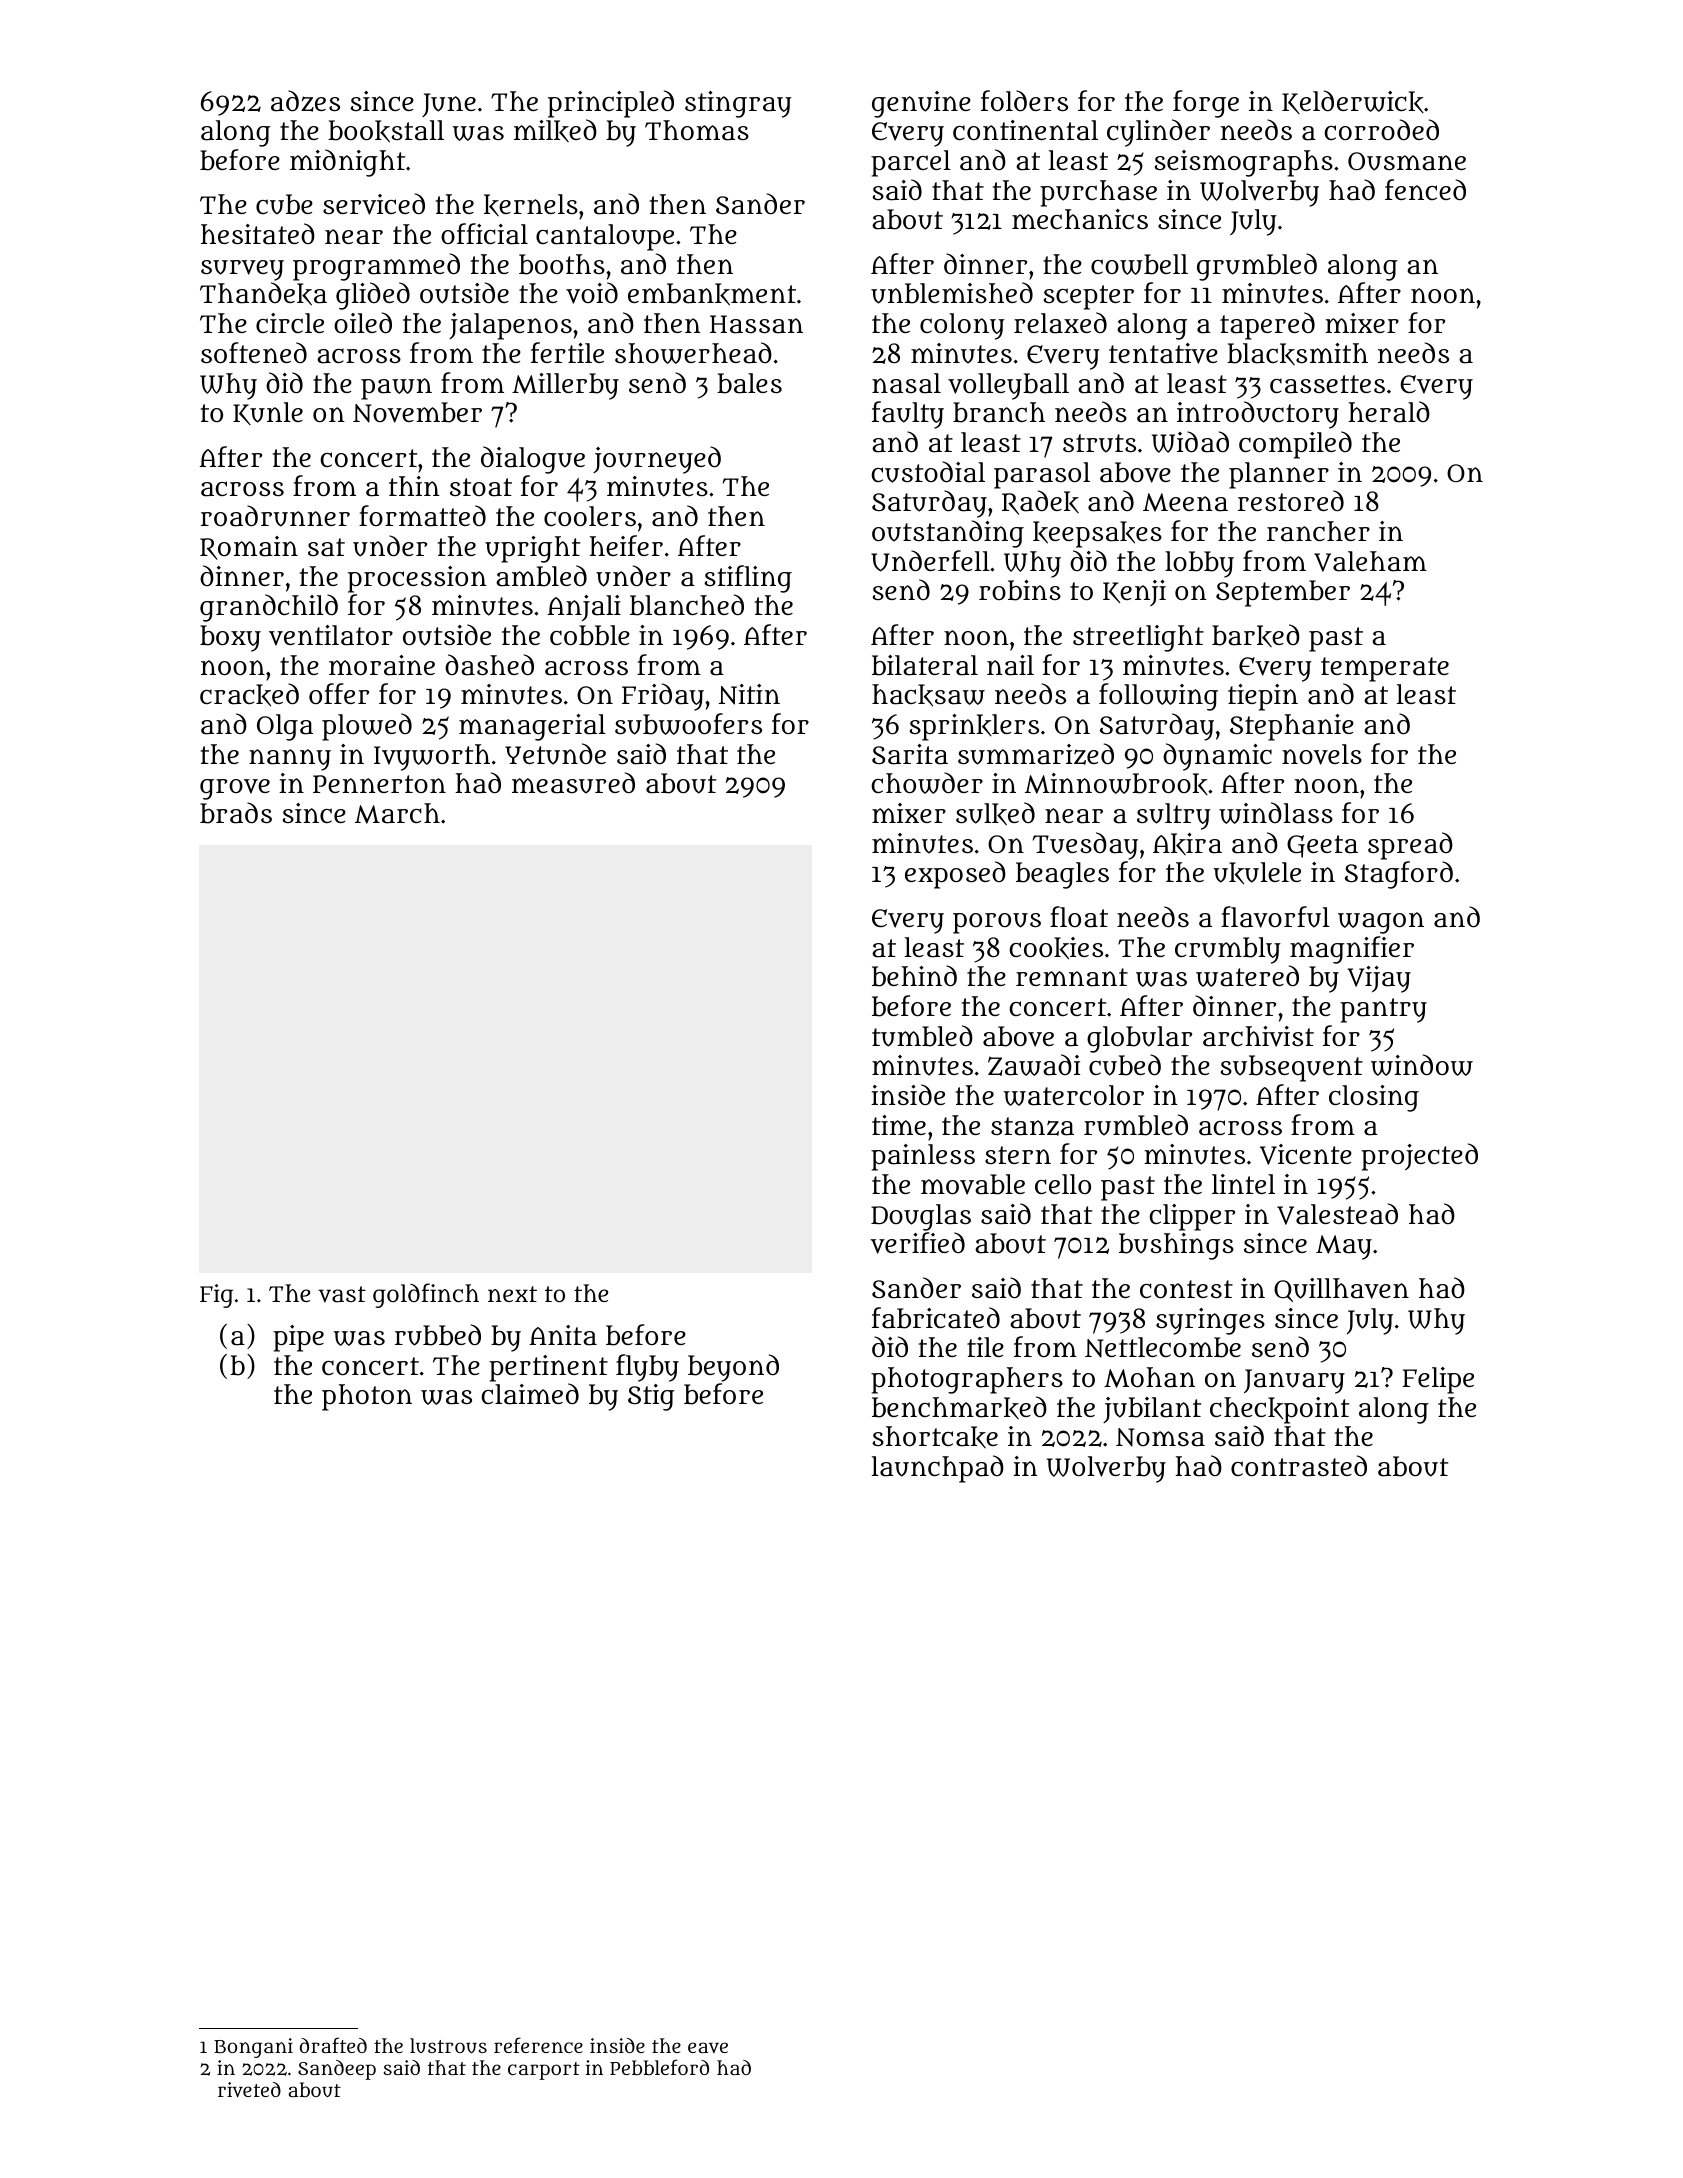 The image size is (1683, 2178). I want to click on journeyed, so click(657, 460).
